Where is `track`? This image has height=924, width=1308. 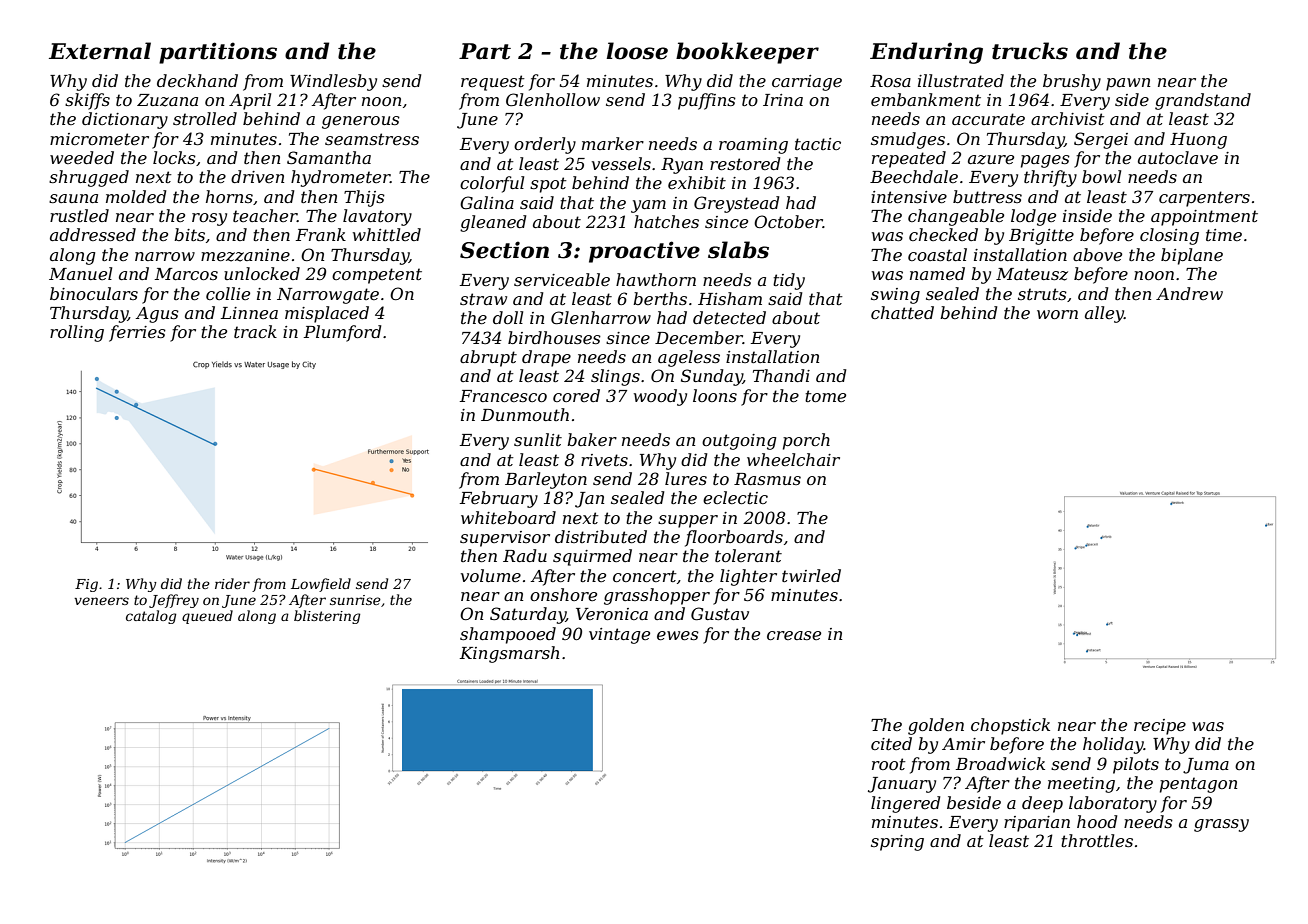
track is located at coordinates (255, 331).
